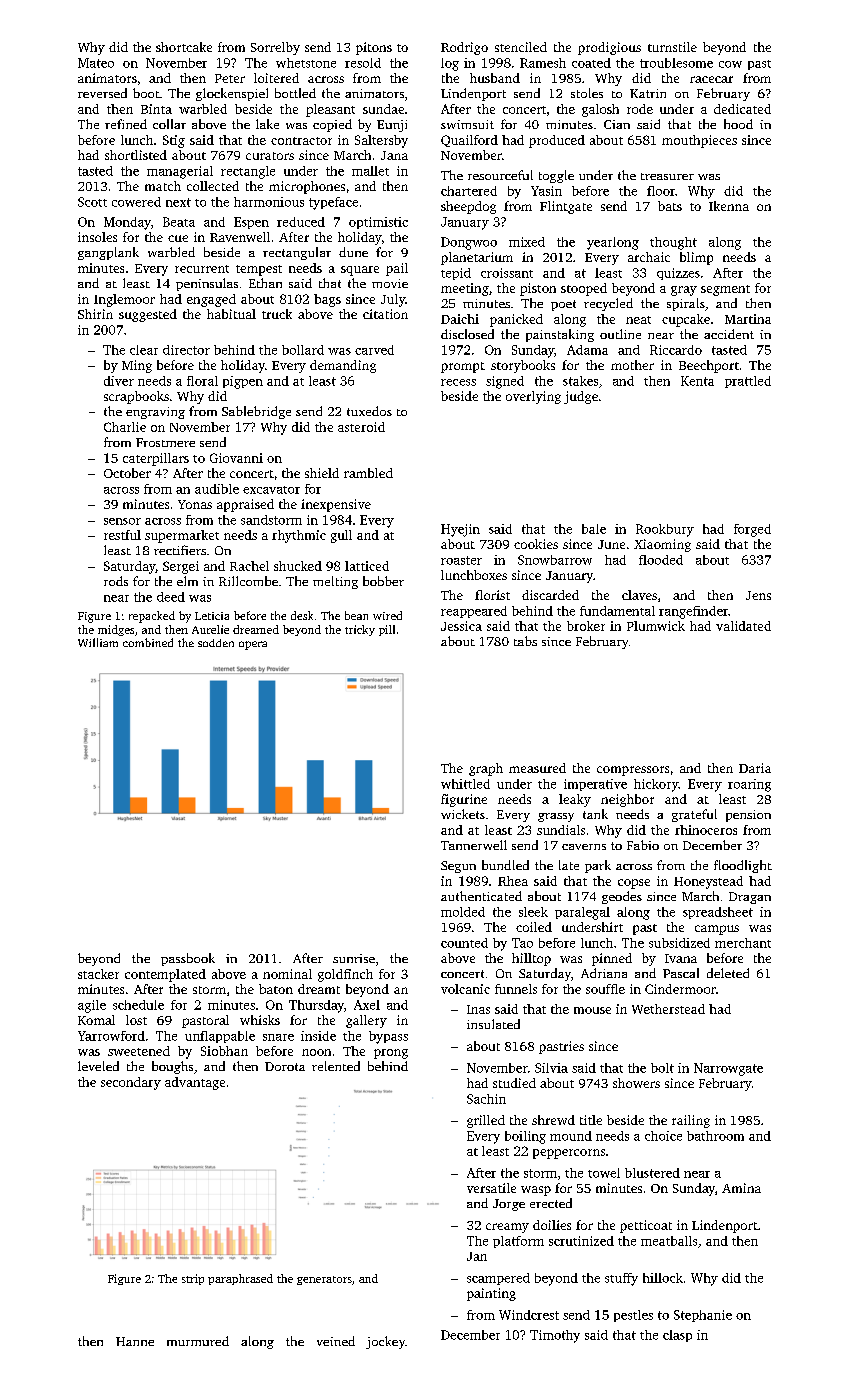 This page has height=1400, width=849. I want to click on clasp, so click(677, 1336).
